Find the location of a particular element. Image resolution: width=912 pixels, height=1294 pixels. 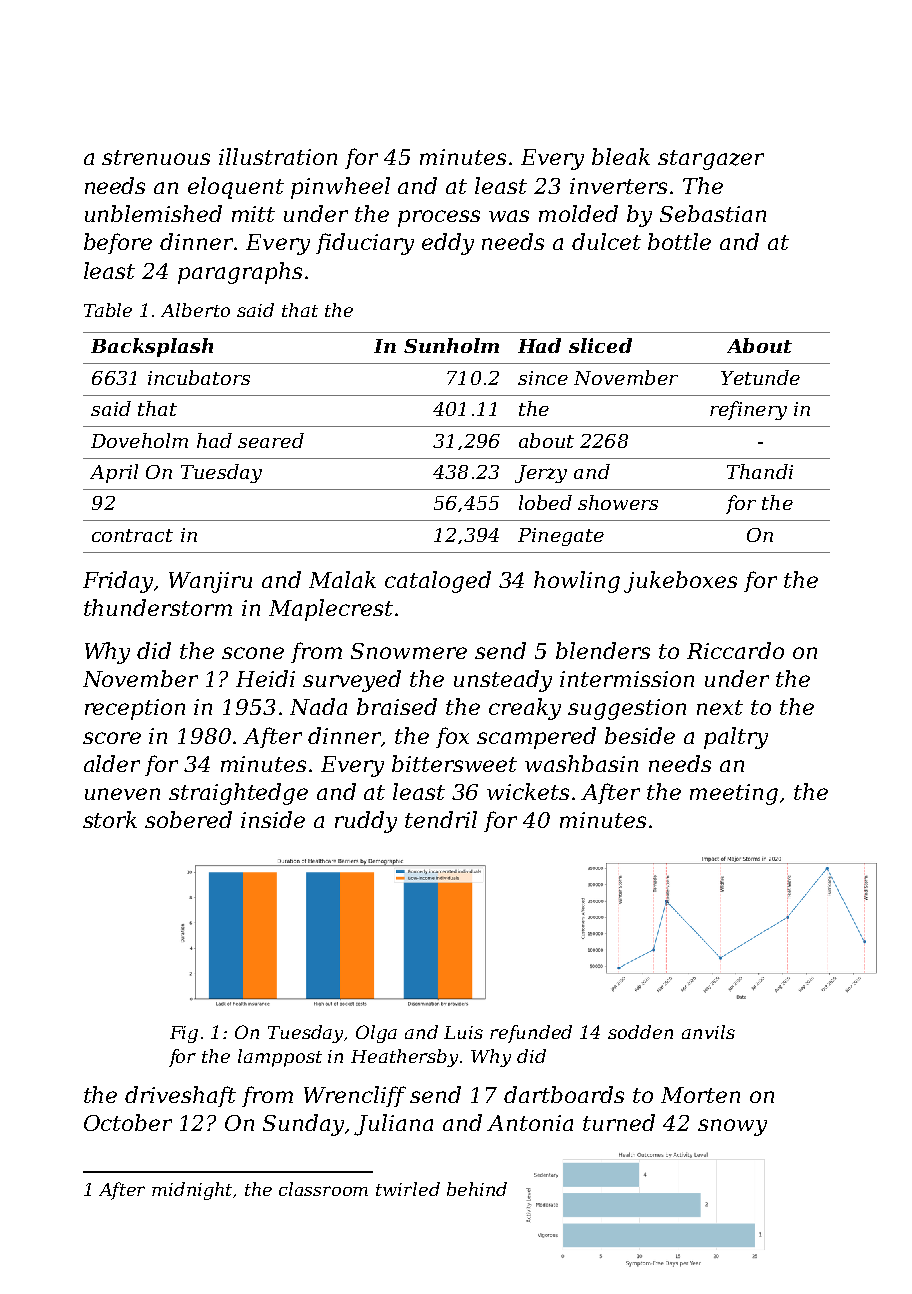

tendril is located at coordinates (441, 819).
